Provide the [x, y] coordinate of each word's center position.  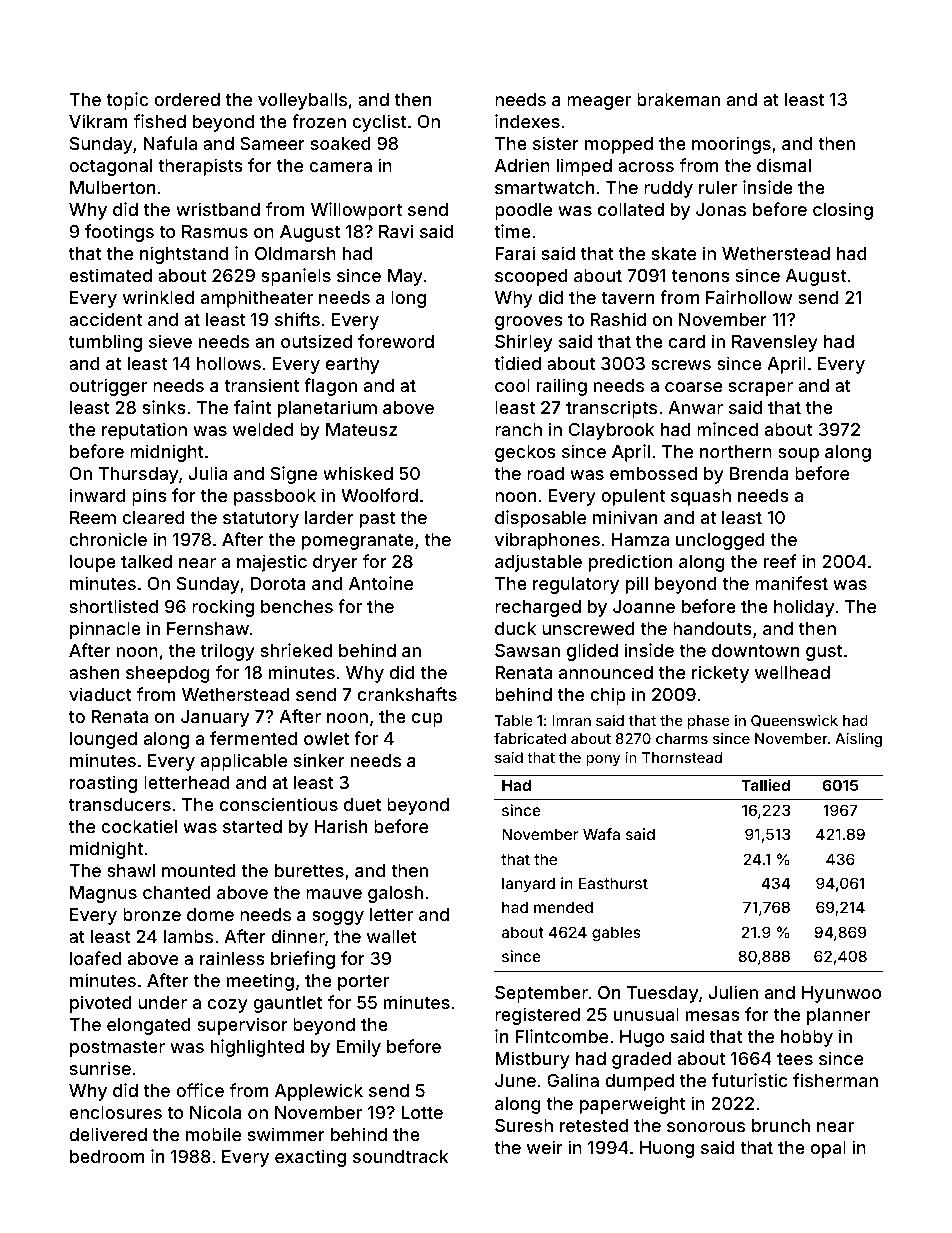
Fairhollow [749, 297]
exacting [310, 1158]
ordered [187, 99]
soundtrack [400, 1156]
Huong [667, 1149]
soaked [341, 143]
